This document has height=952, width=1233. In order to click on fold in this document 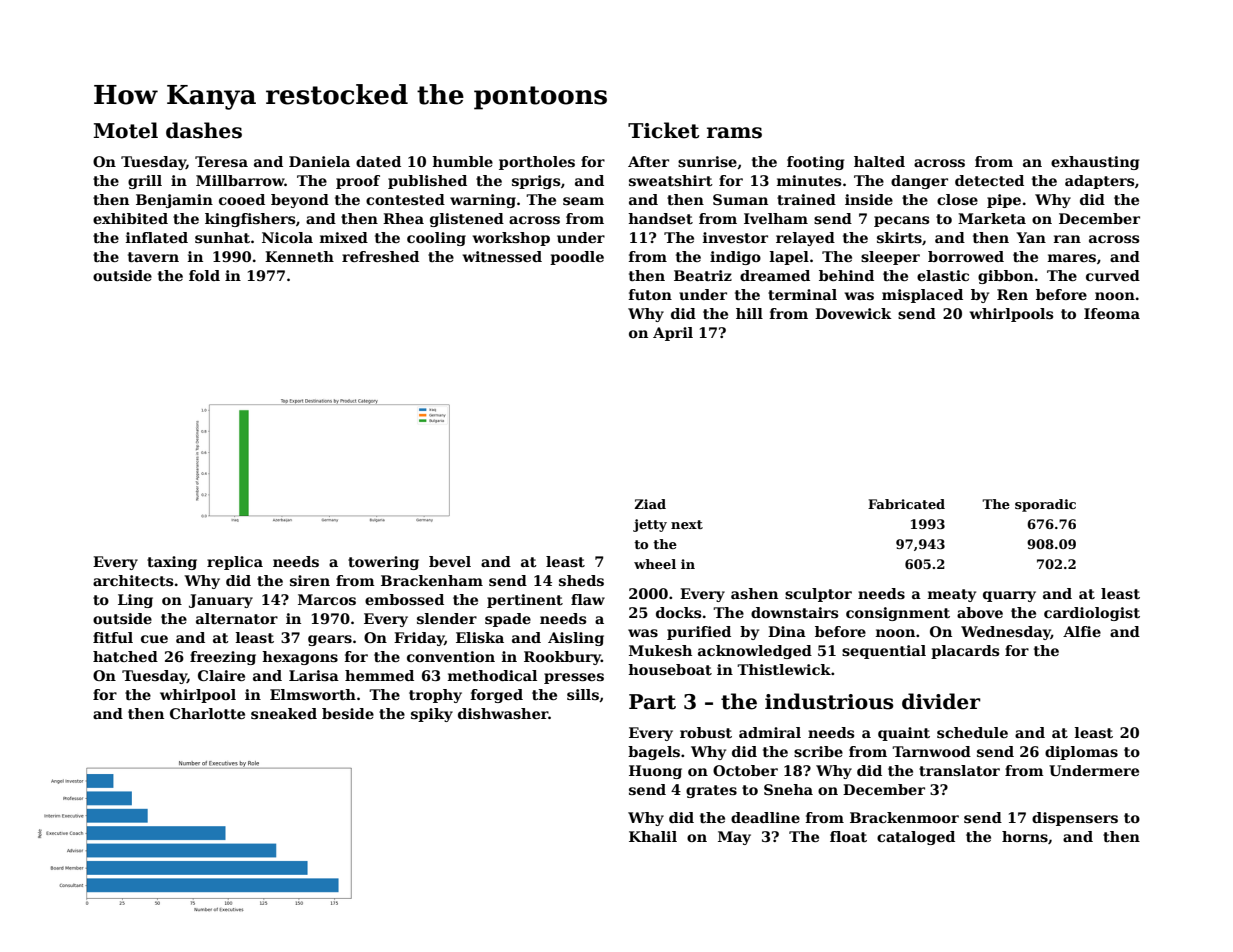, I will do `click(204, 275)`.
